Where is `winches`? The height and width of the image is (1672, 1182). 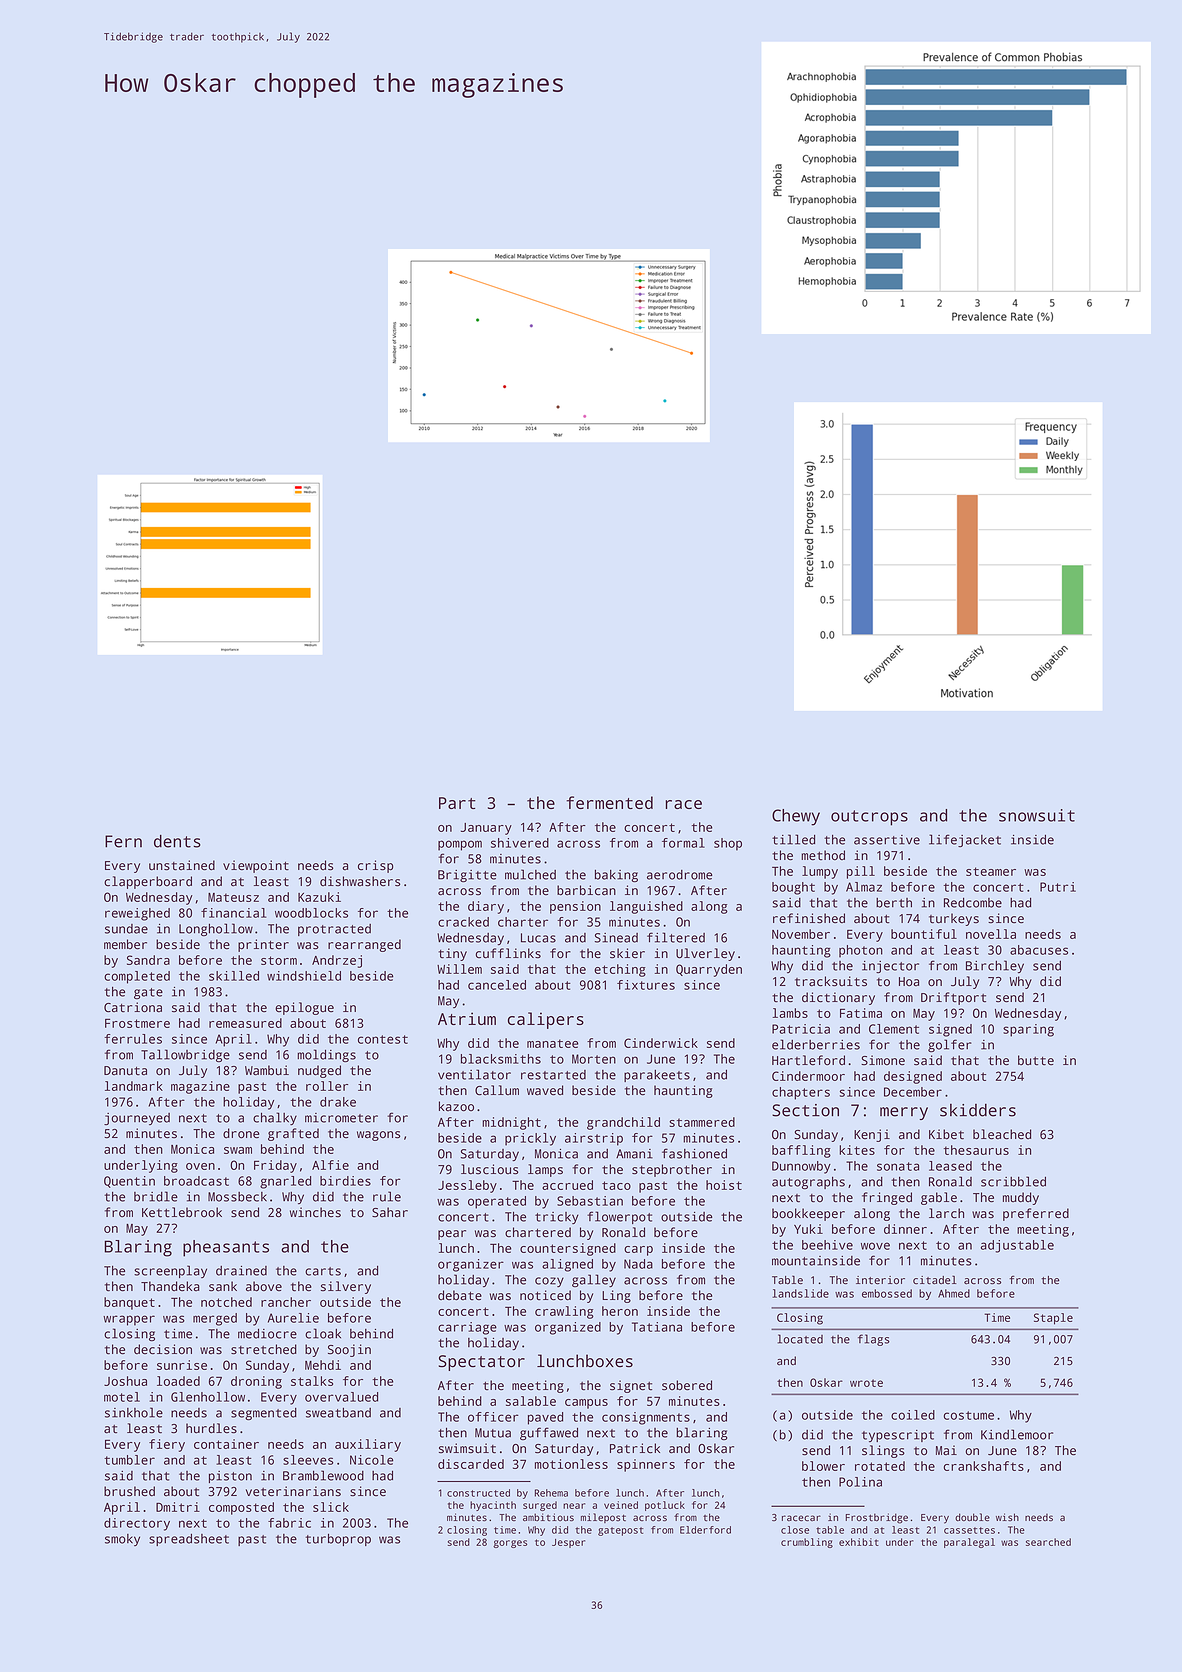 winches is located at coordinates (315, 1212).
